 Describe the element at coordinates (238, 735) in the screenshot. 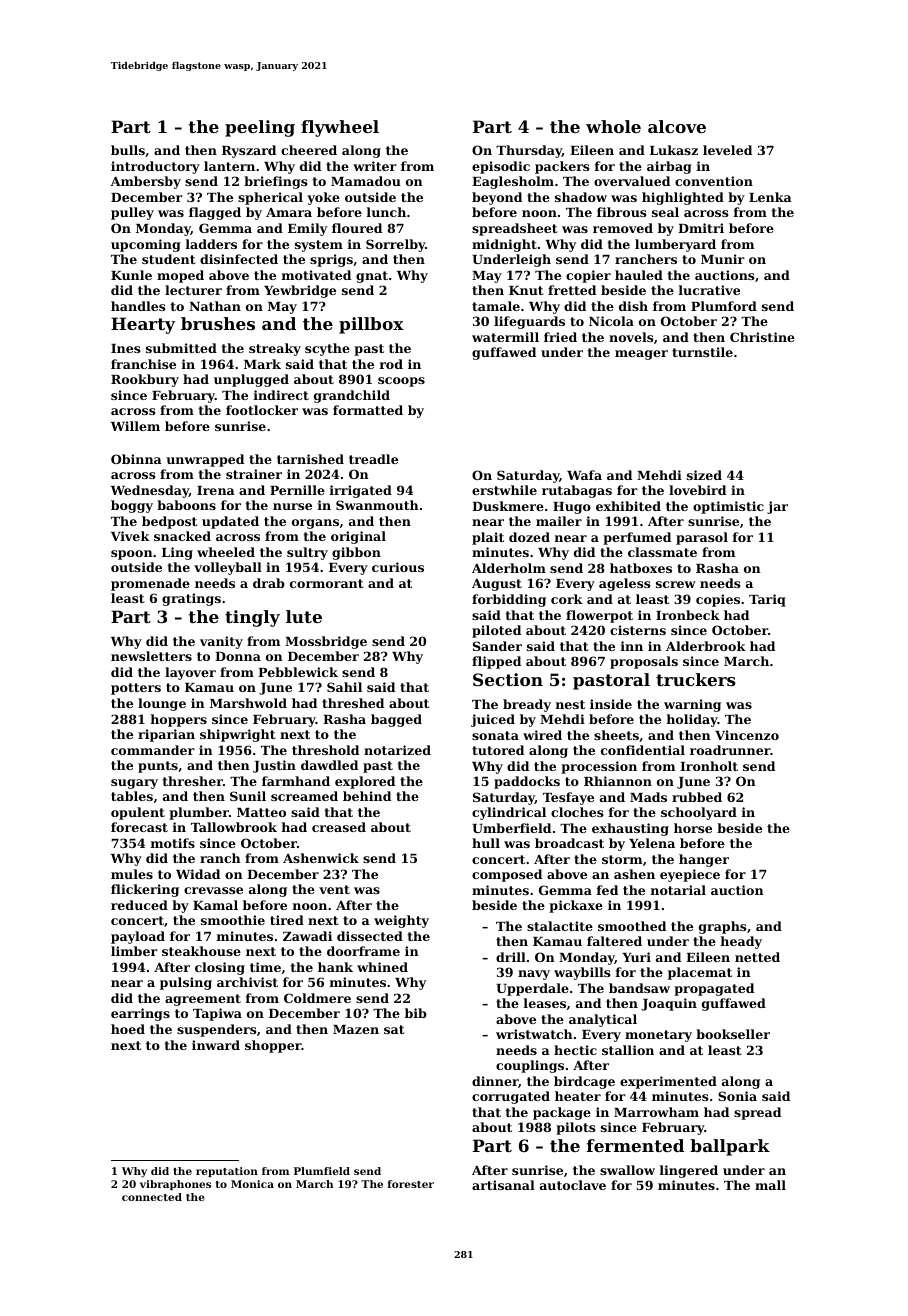

I see `shipwright` at that location.
